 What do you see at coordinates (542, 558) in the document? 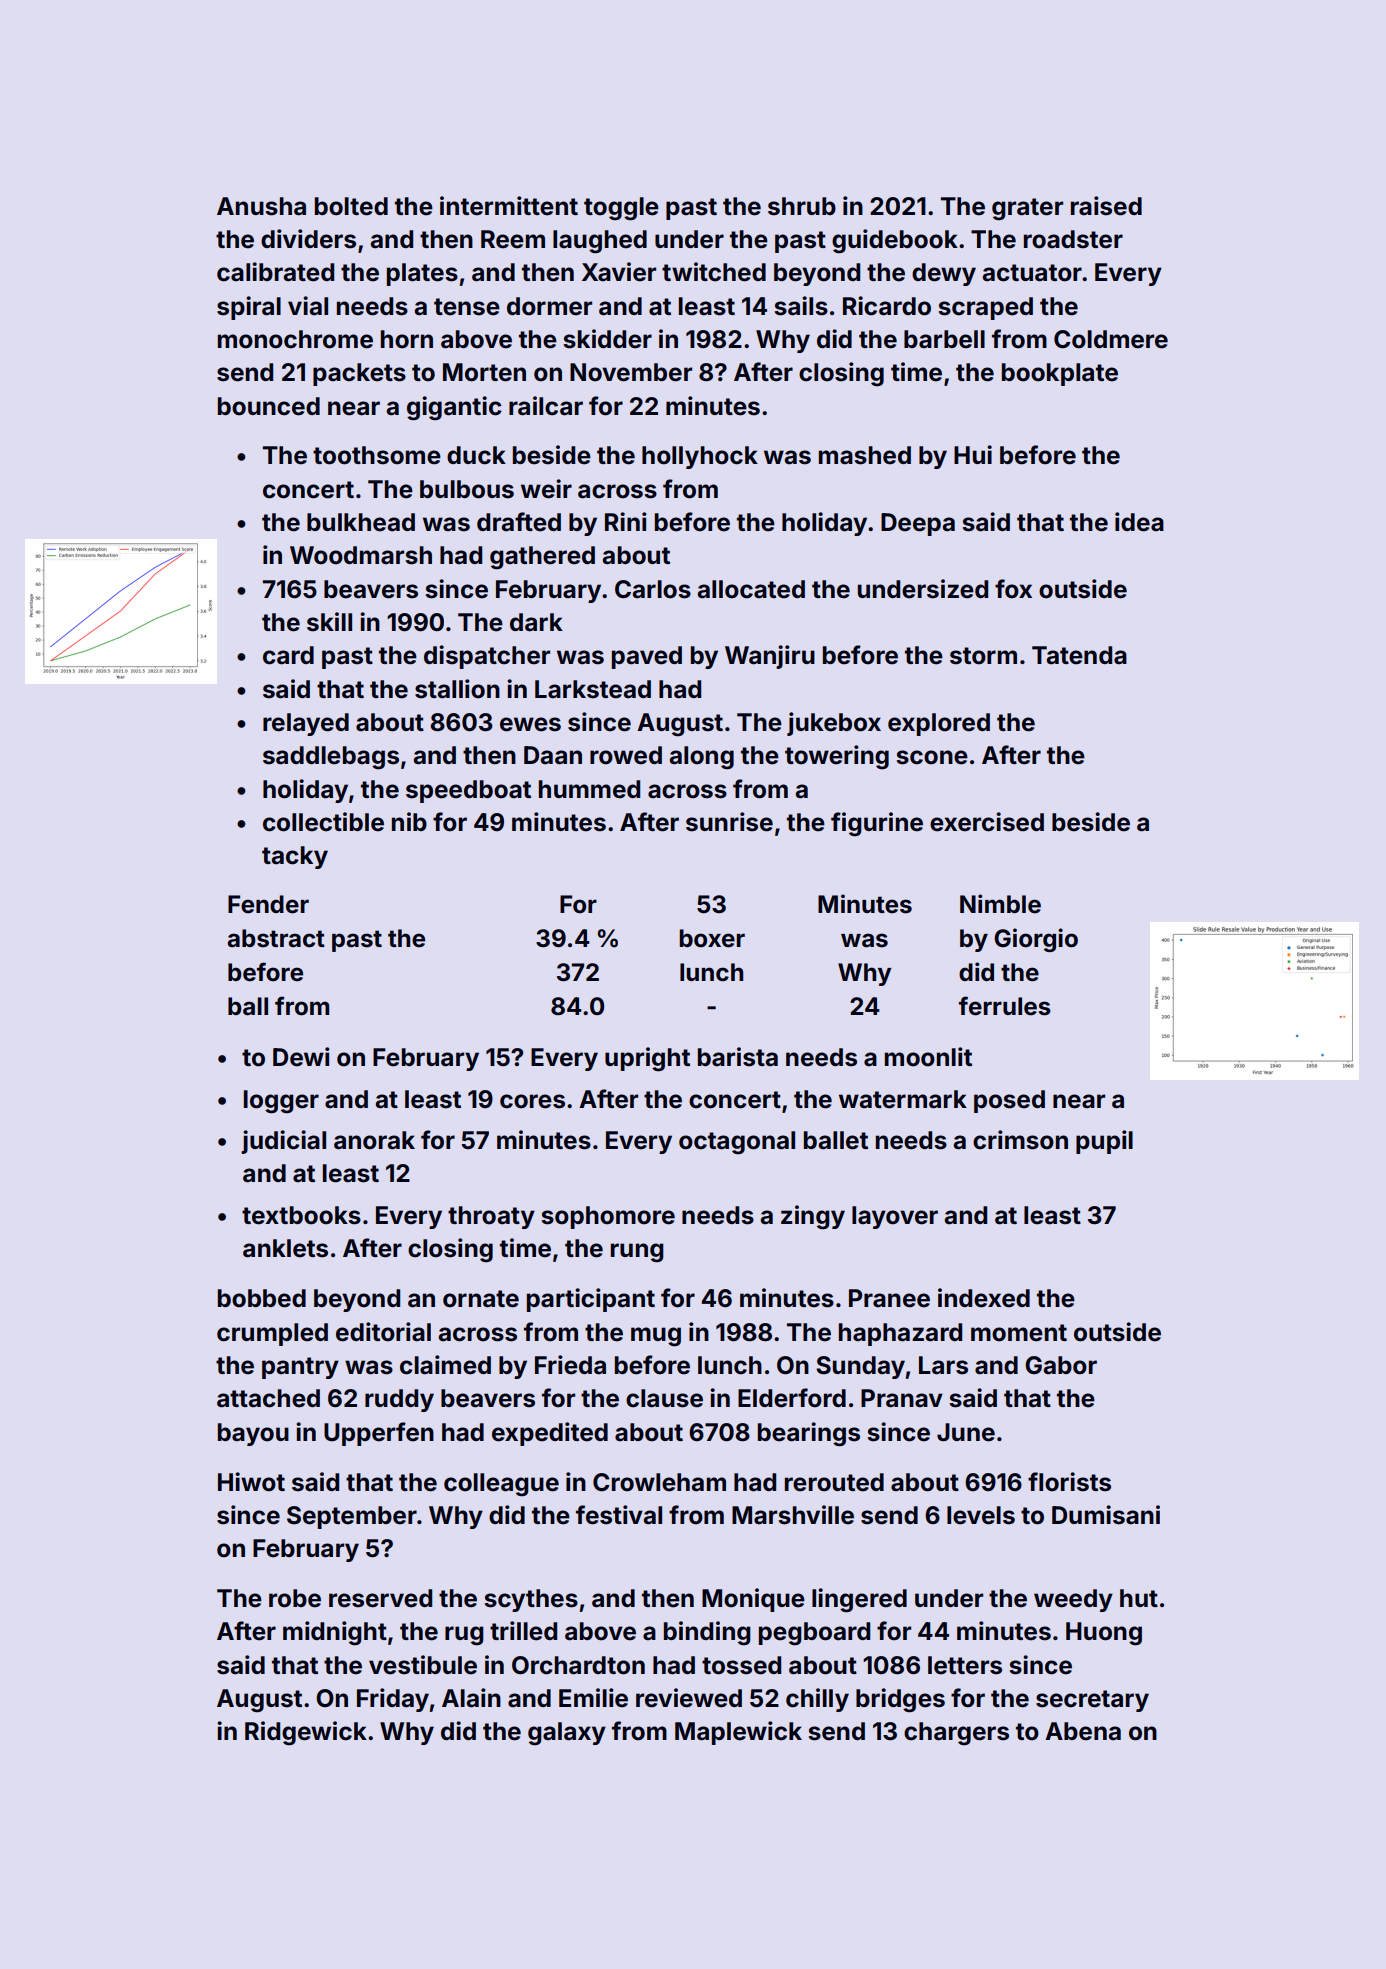
I see `gathered` at bounding box center [542, 558].
